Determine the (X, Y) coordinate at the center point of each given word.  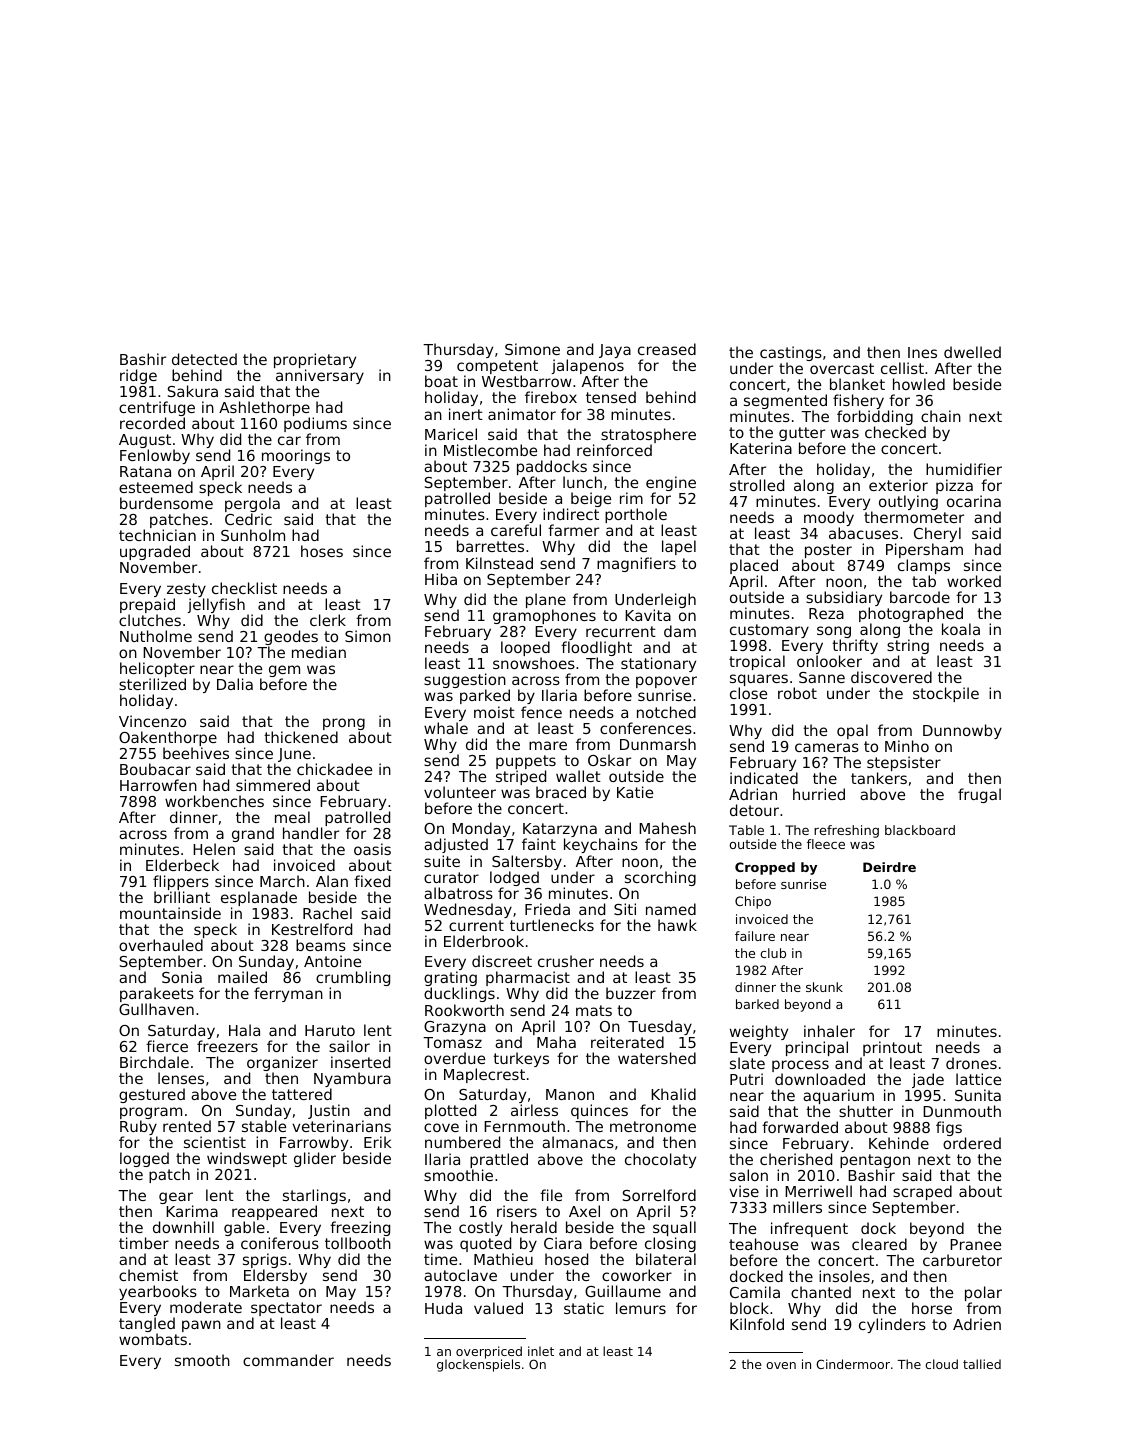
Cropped (765, 868)
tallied (982, 1364)
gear (176, 1198)
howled (919, 384)
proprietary (315, 360)
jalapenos (587, 368)
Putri (746, 1079)
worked (974, 581)
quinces (599, 1112)
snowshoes (534, 663)
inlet (541, 1351)
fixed (372, 881)
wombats (153, 1339)
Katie (635, 792)
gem (284, 671)
